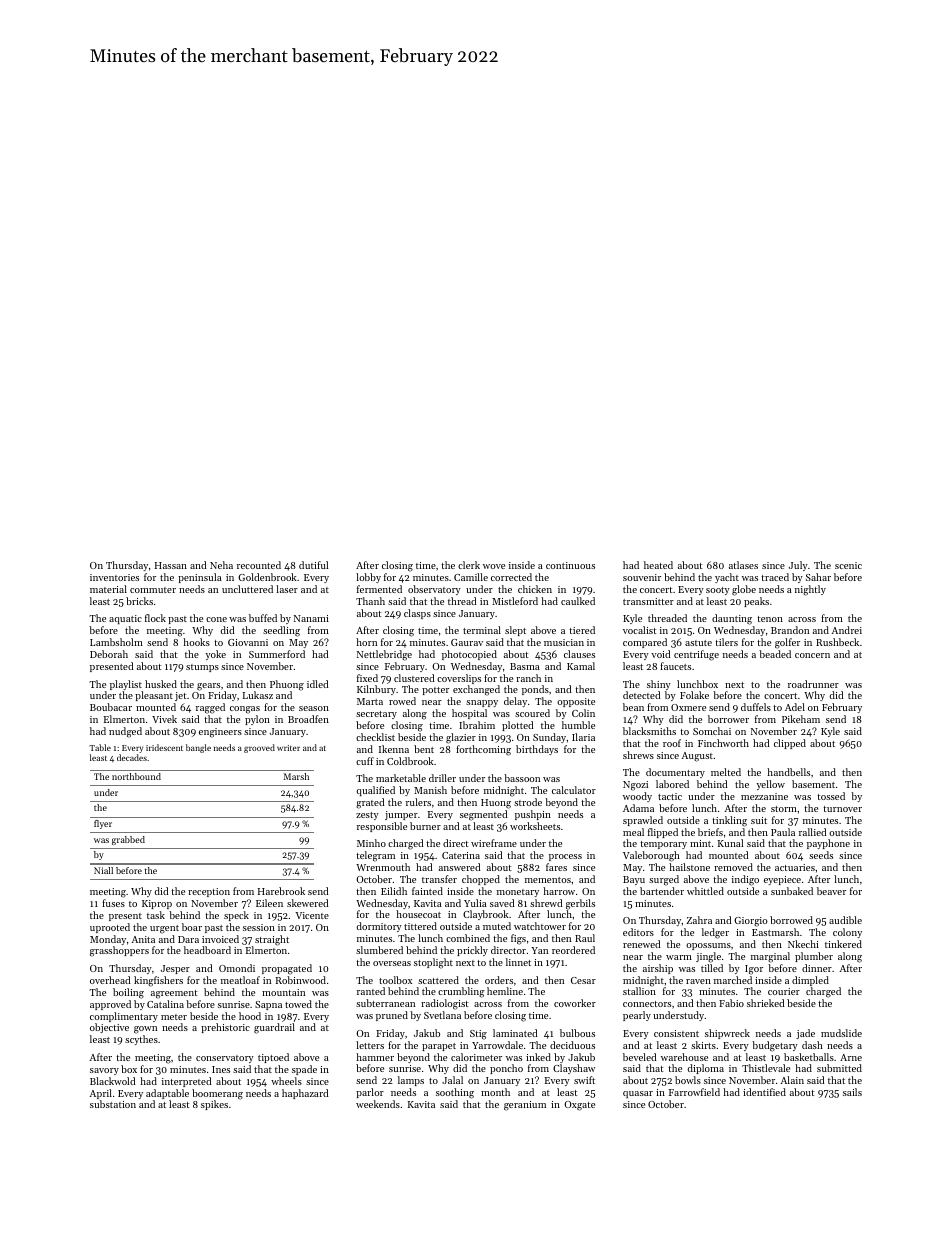 The image size is (952, 1233). Describe the element at coordinates (110, 980) in the document. I see `overhead` at that location.
